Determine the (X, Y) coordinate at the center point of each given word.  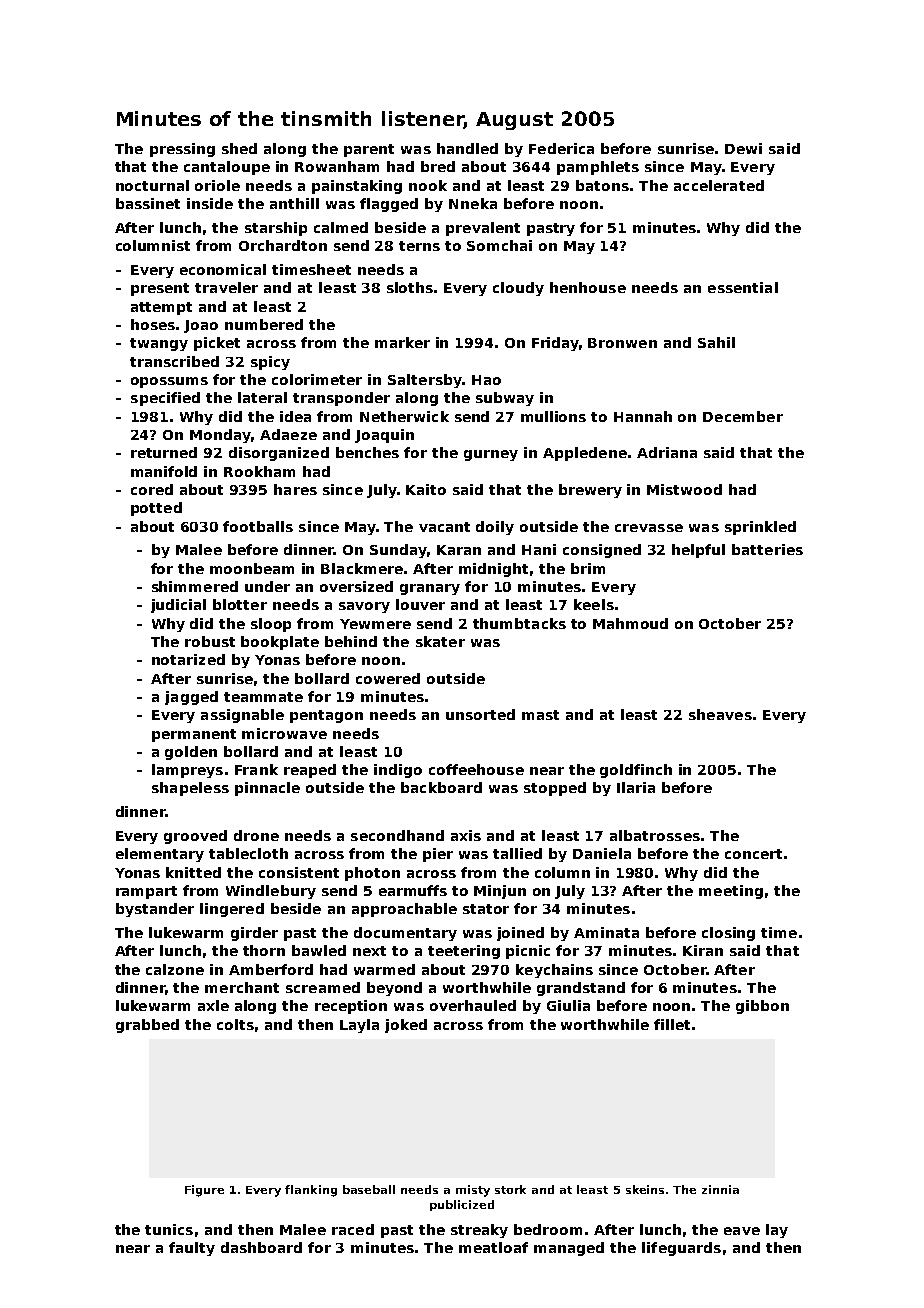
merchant (242, 987)
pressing (182, 150)
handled (467, 148)
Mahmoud (630, 623)
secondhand (397, 835)
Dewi (743, 148)
